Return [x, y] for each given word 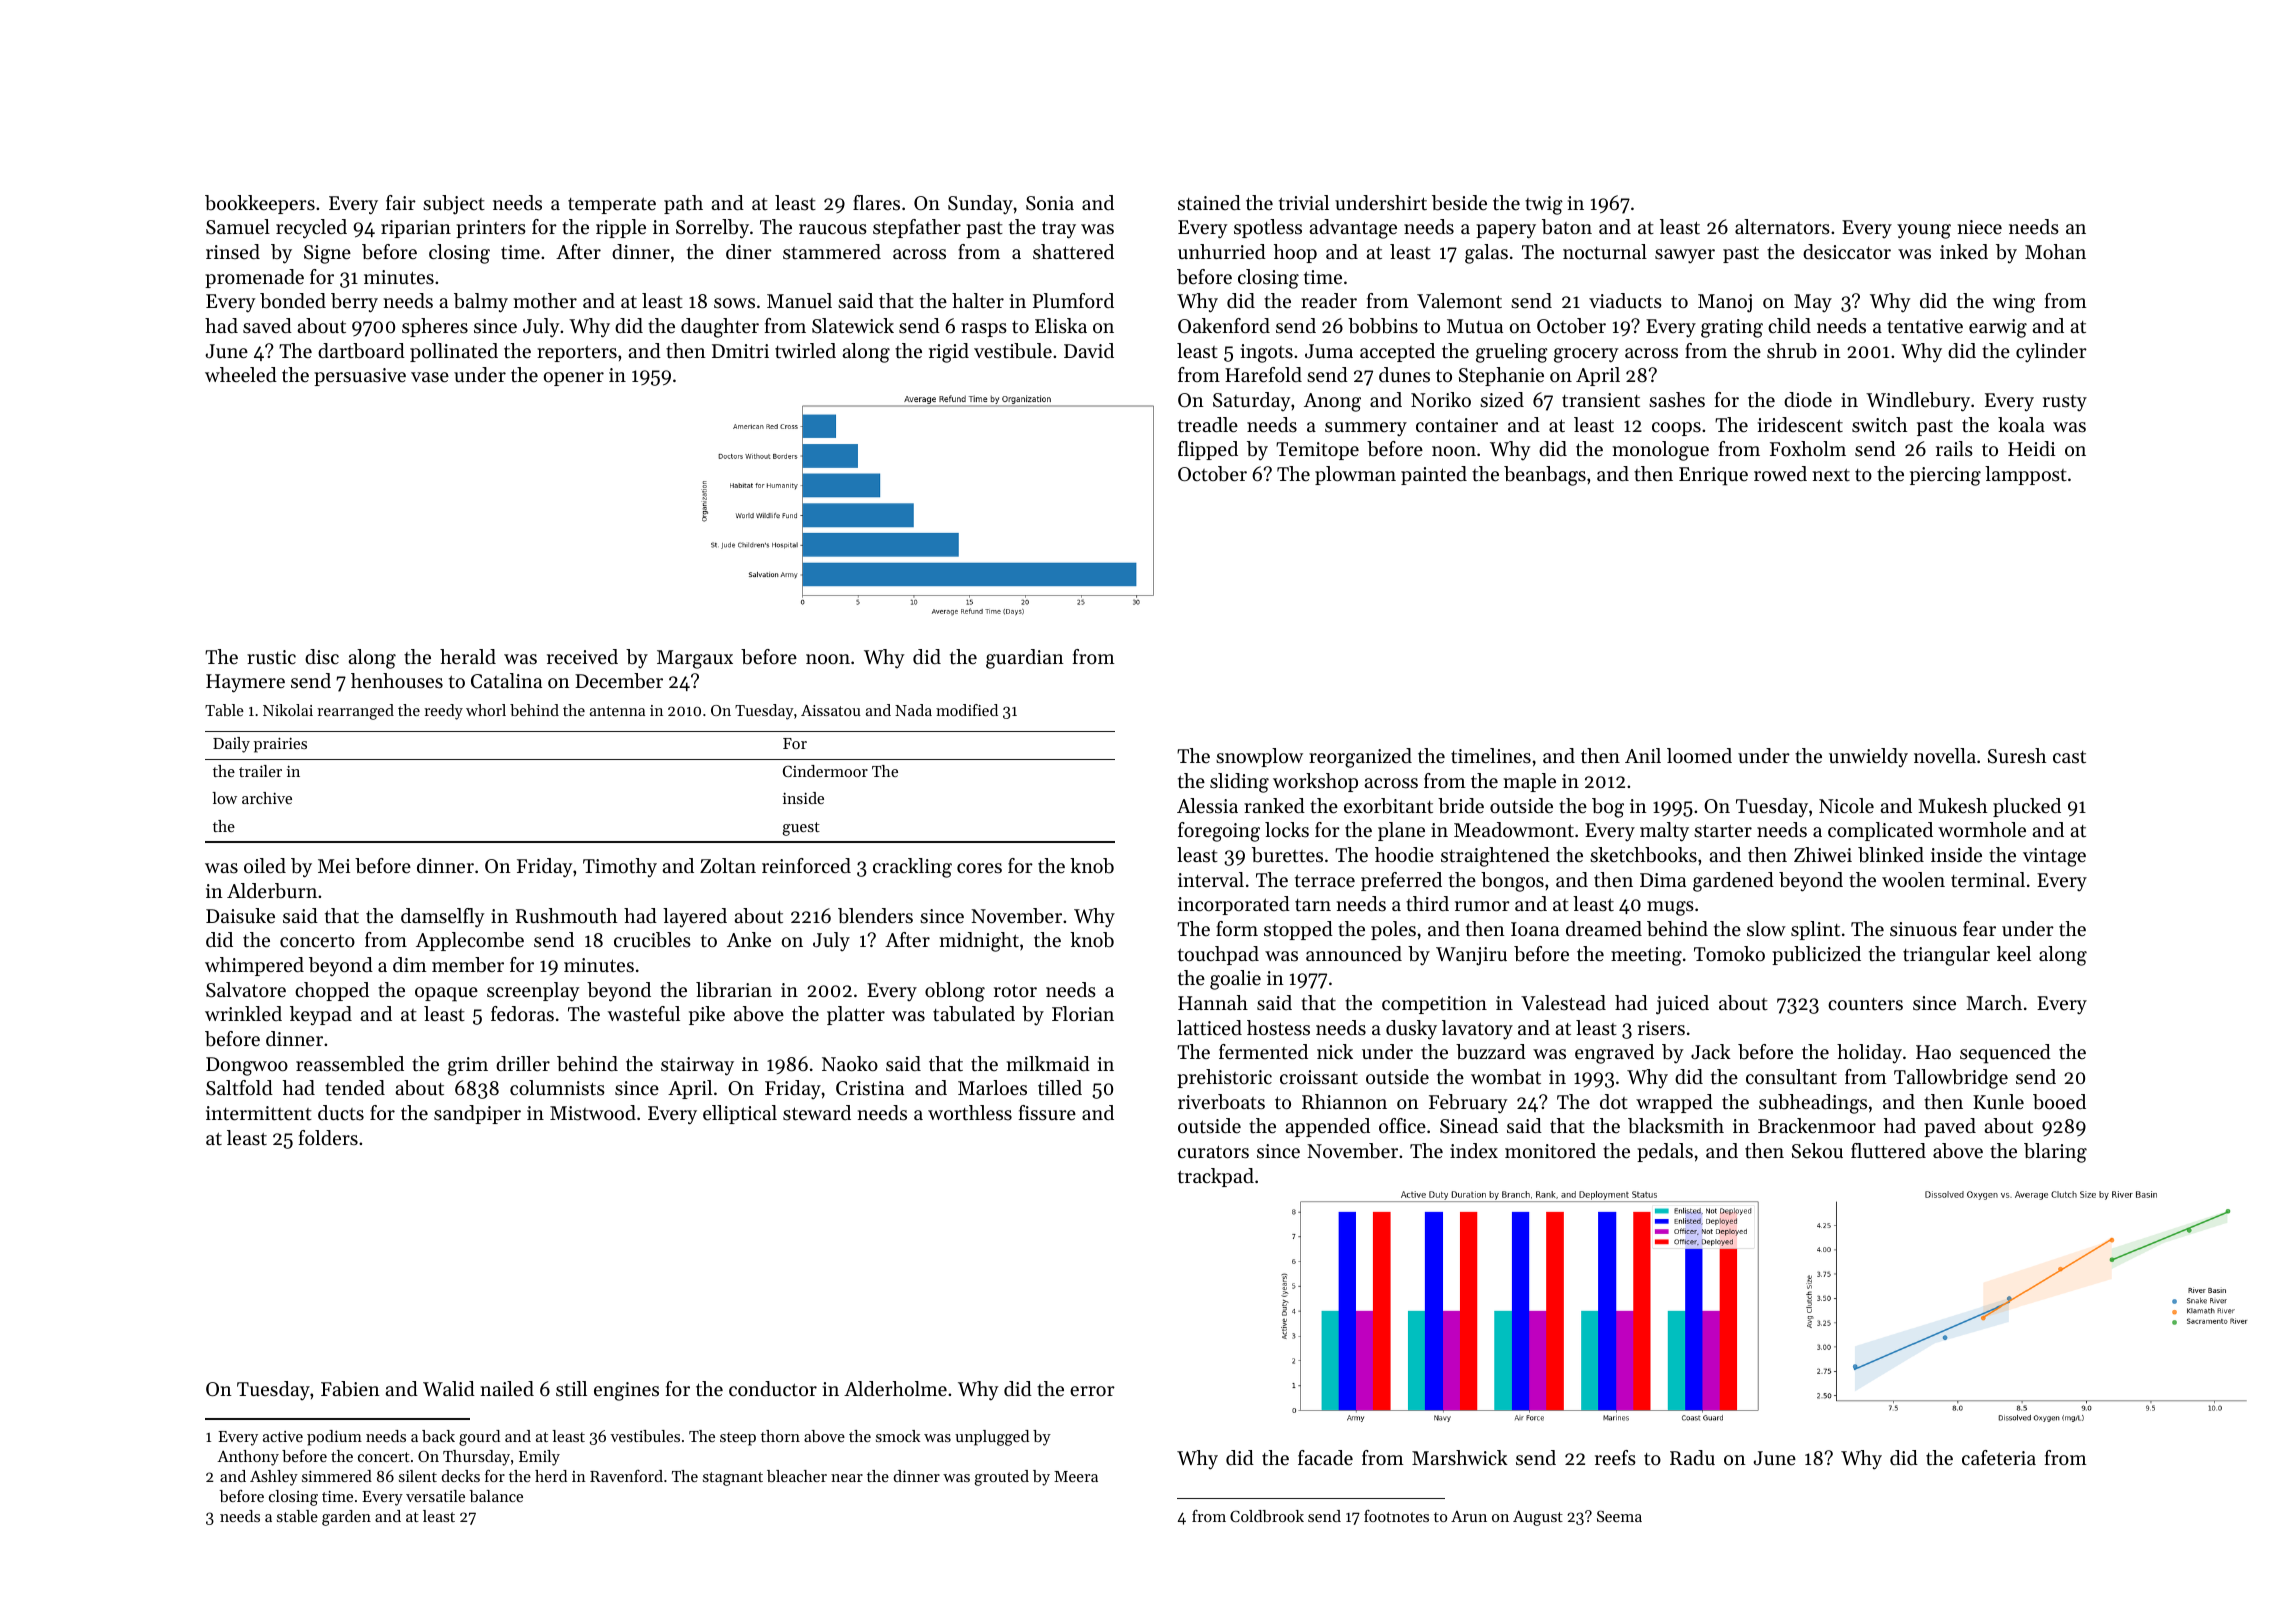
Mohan [2055, 251]
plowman [1355, 475]
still [571, 1389]
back [438, 1436]
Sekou [1817, 1151]
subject [454, 205]
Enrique [1713, 476]
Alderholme [895, 1389]
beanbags [1545, 476]
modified [967, 710]
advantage [1353, 229]
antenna [617, 711]
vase [430, 377]
